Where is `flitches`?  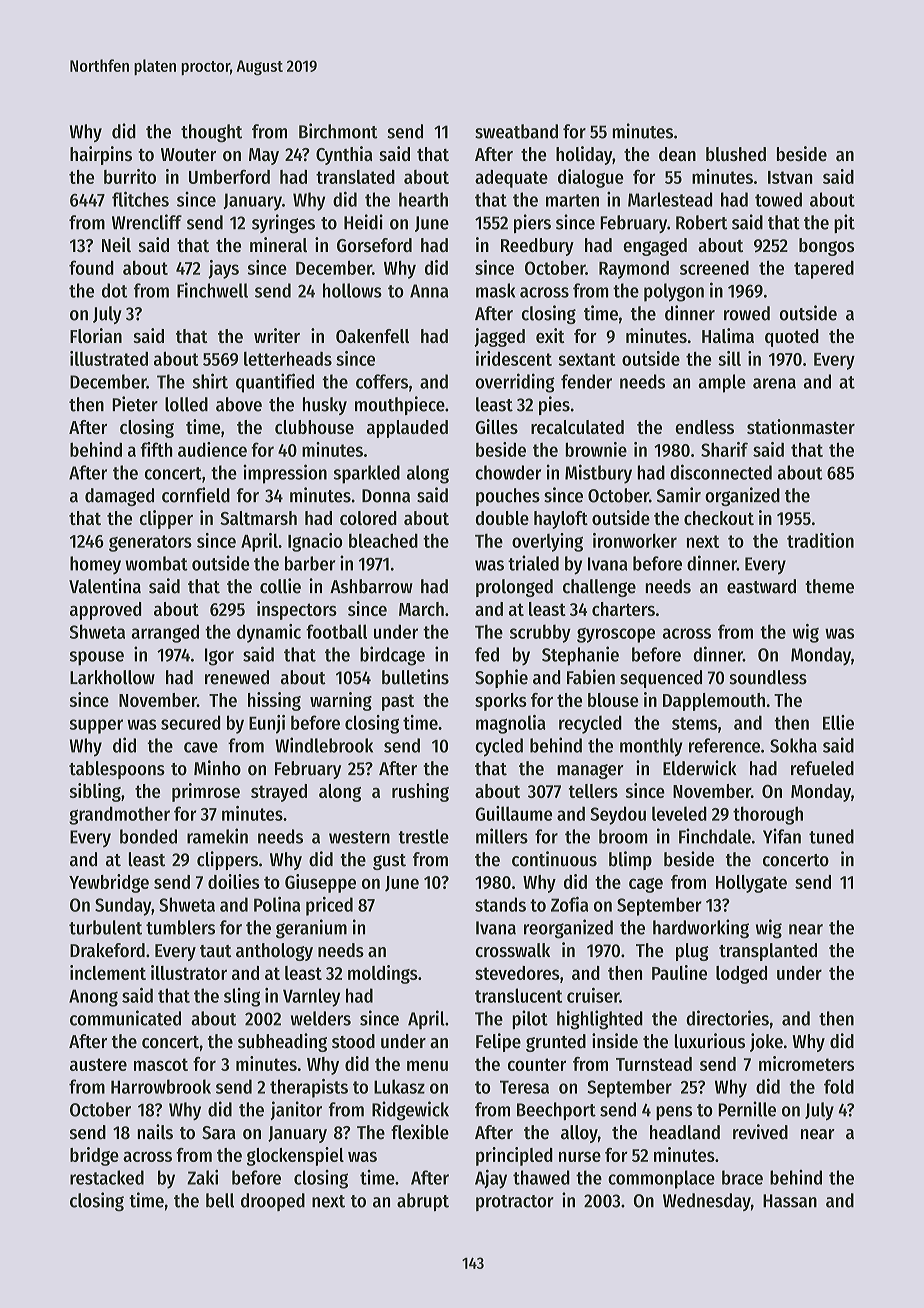
flitches is located at coordinates (140, 199).
